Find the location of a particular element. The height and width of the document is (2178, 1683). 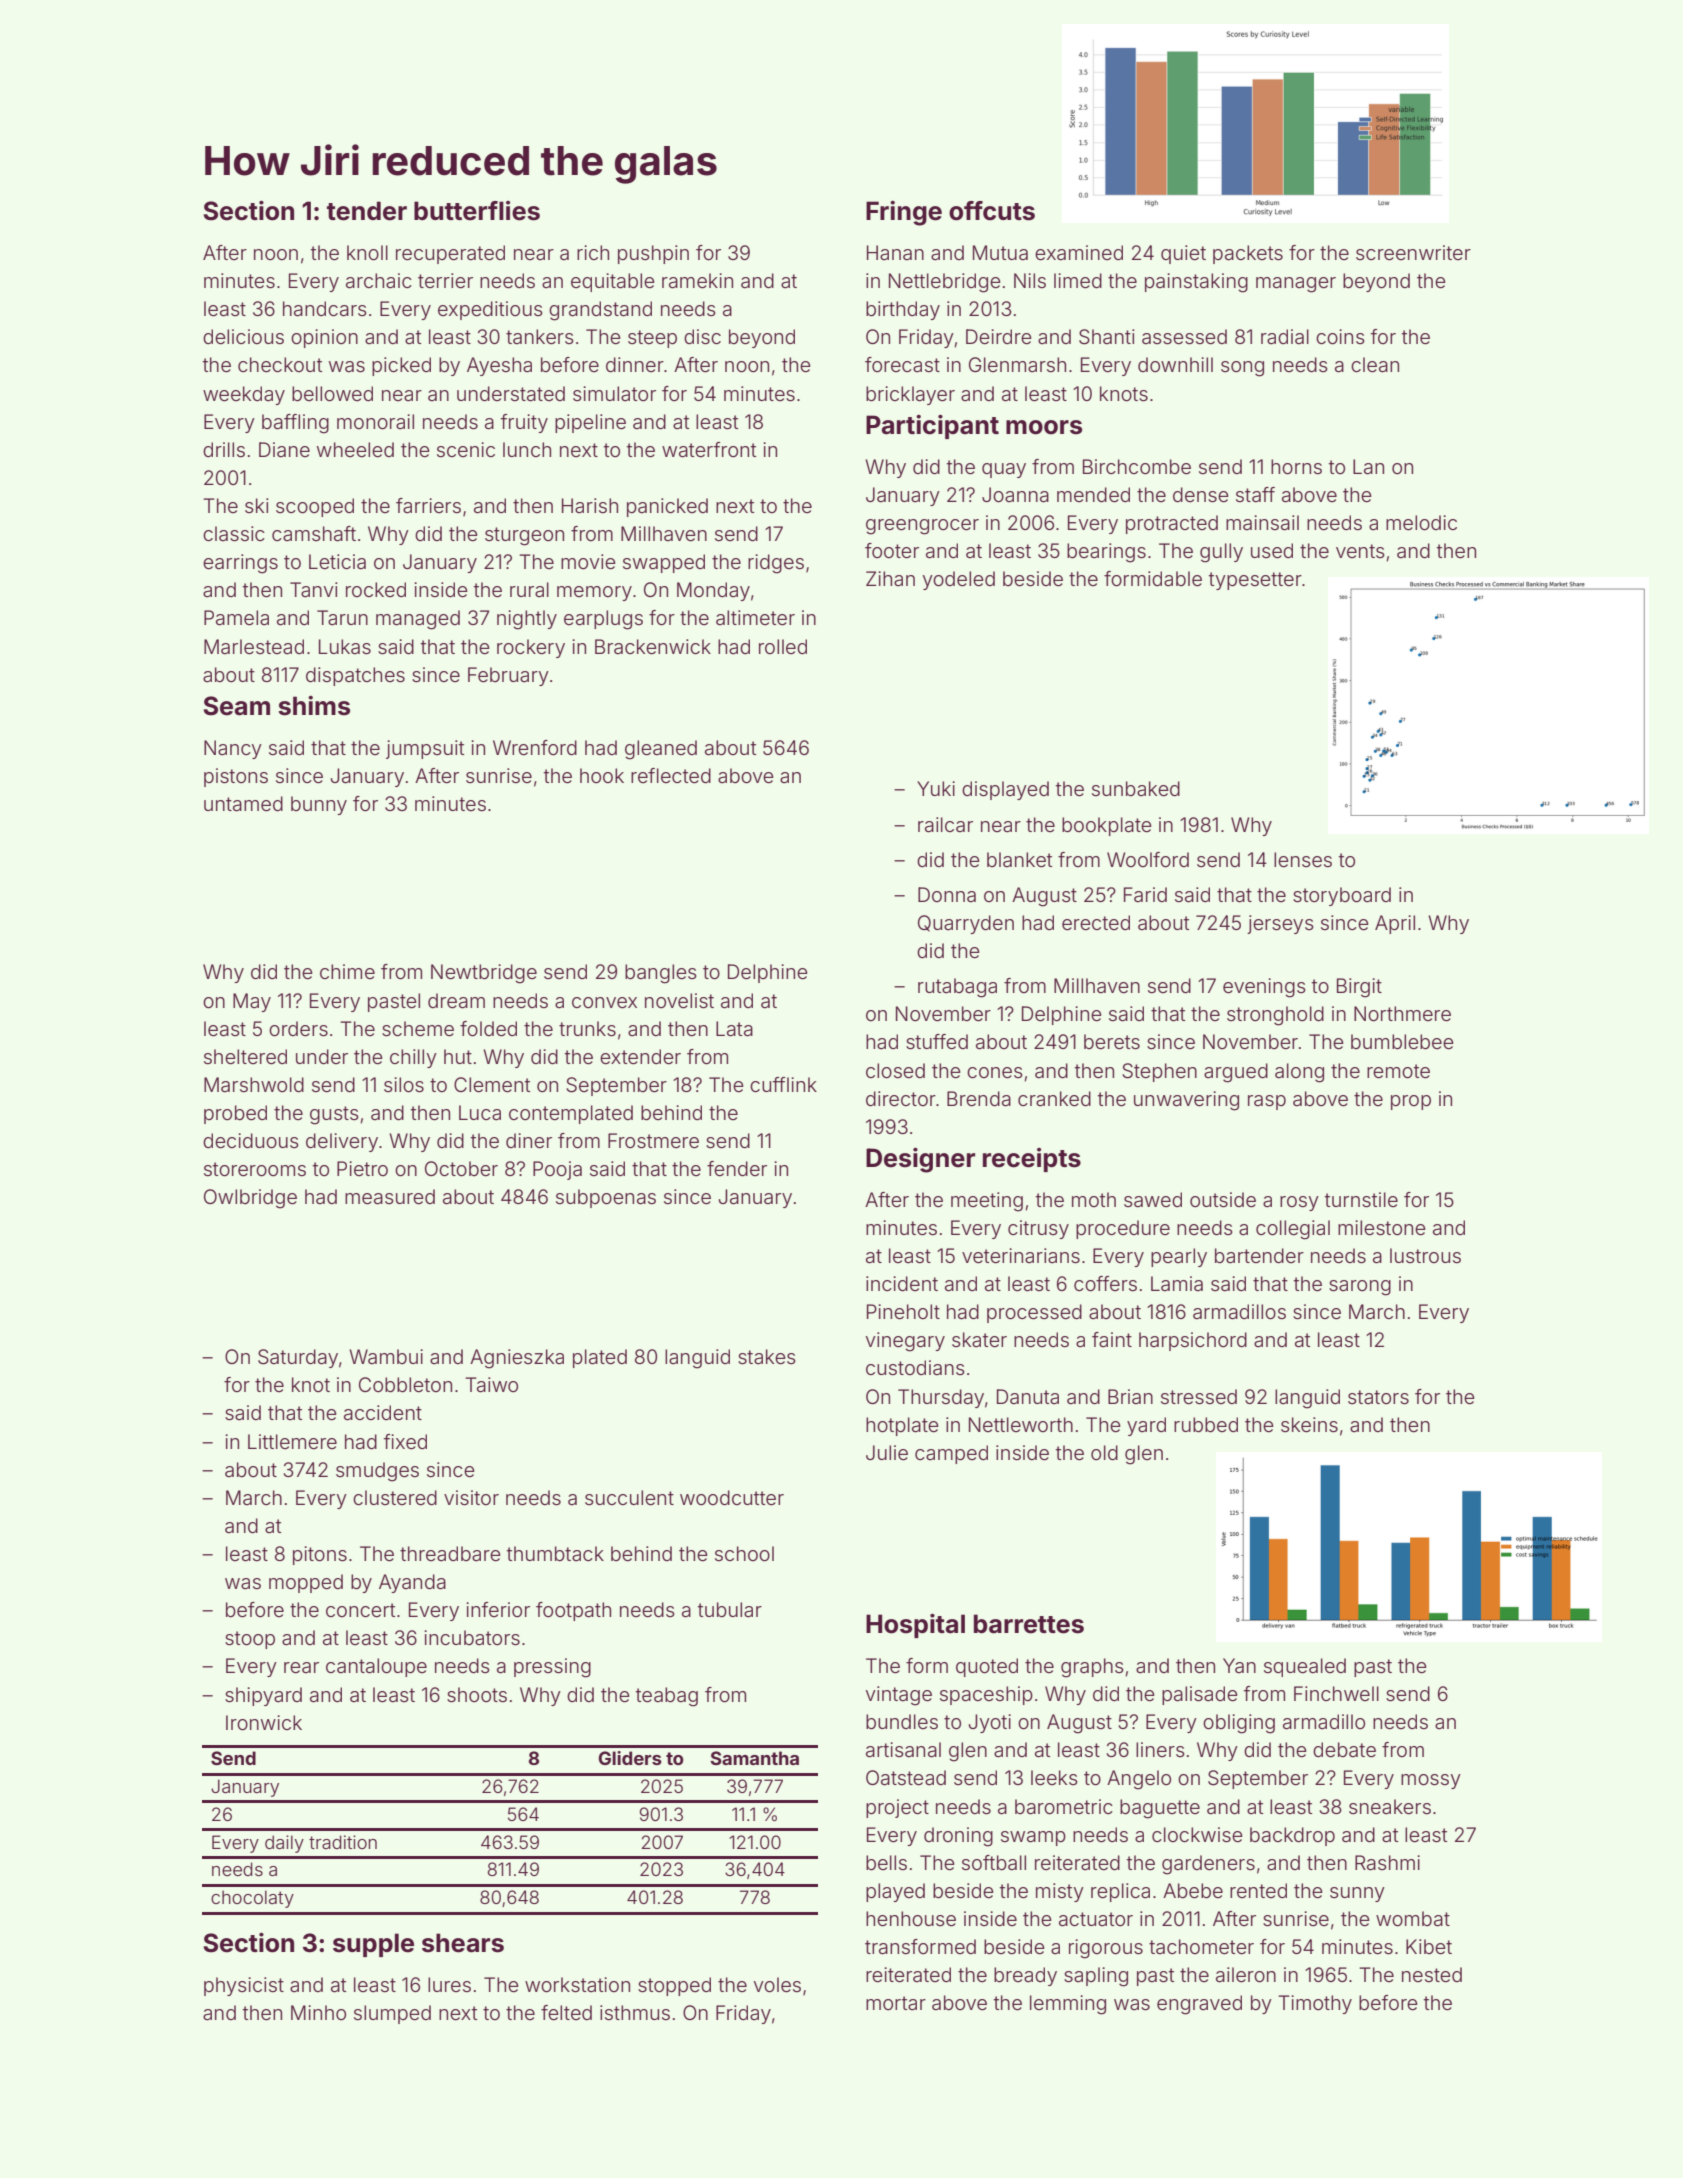

cones is located at coordinates (995, 1072).
